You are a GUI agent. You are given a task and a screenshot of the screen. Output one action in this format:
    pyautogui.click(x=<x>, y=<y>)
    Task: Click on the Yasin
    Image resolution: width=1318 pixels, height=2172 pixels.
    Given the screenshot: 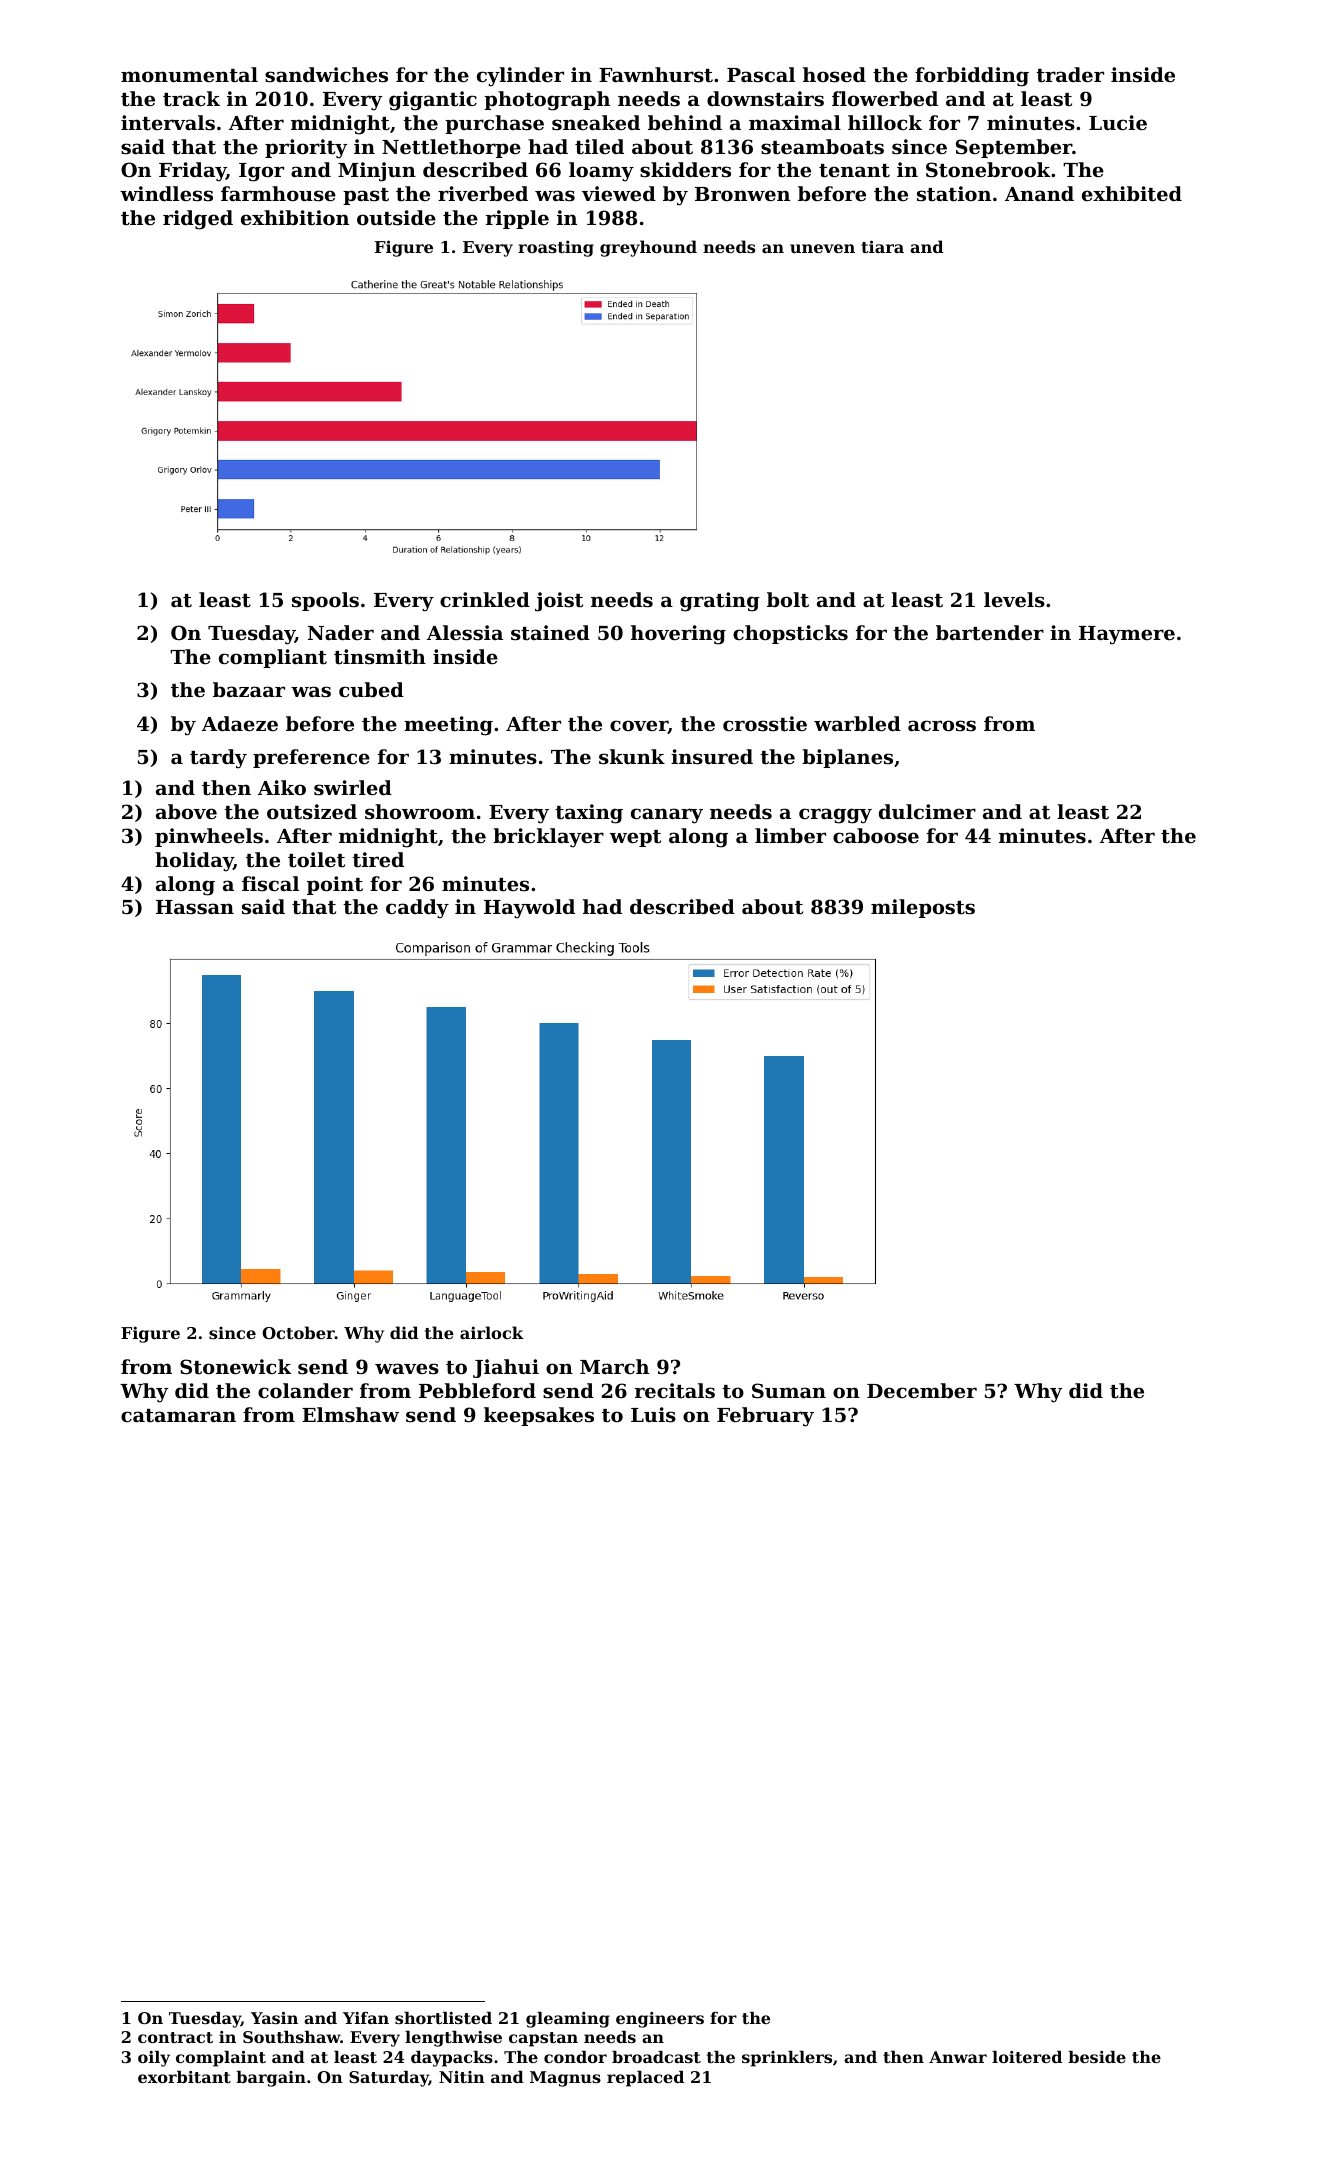 What is the action you would take?
    pyautogui.click(x=274, y=2018)
